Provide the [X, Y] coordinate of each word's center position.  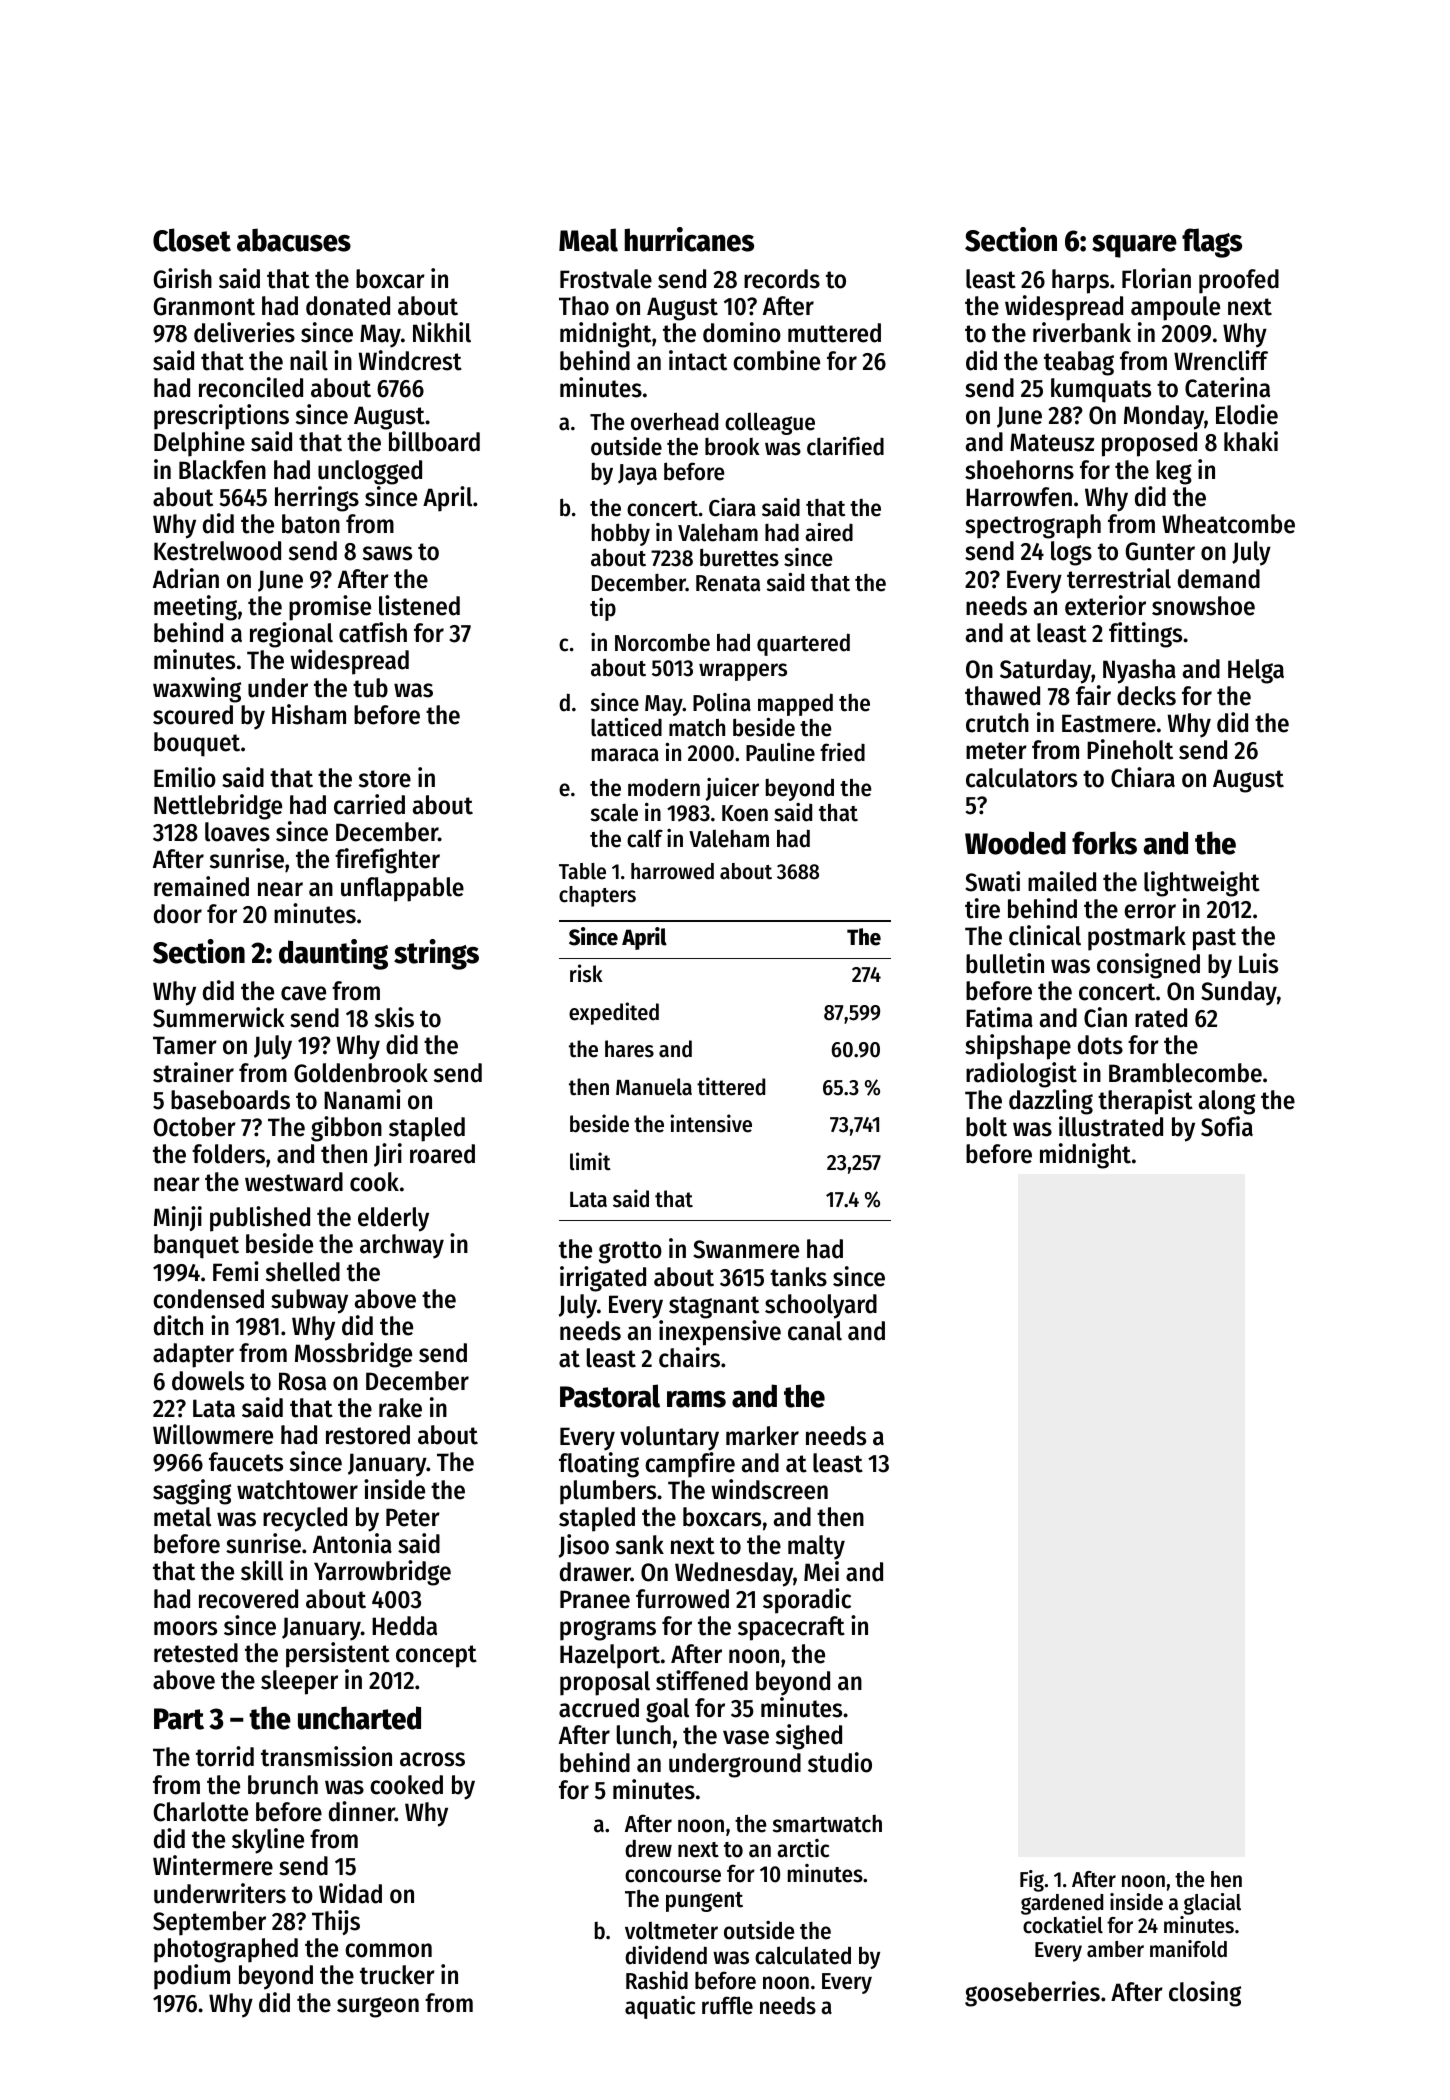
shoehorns [1019, 470]
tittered [731, 1086]
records [782, 279]
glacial [1212, 1904]
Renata [728, 583]
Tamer [185, 1045]
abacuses [294, 240]
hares [629, 1049]
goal [667, 1710]
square [1134, 246]
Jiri [388, 1155]
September [209, 1923]
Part [179, 1719]
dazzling [1051, 1102]
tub [370, 688]
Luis [1258, 963]
